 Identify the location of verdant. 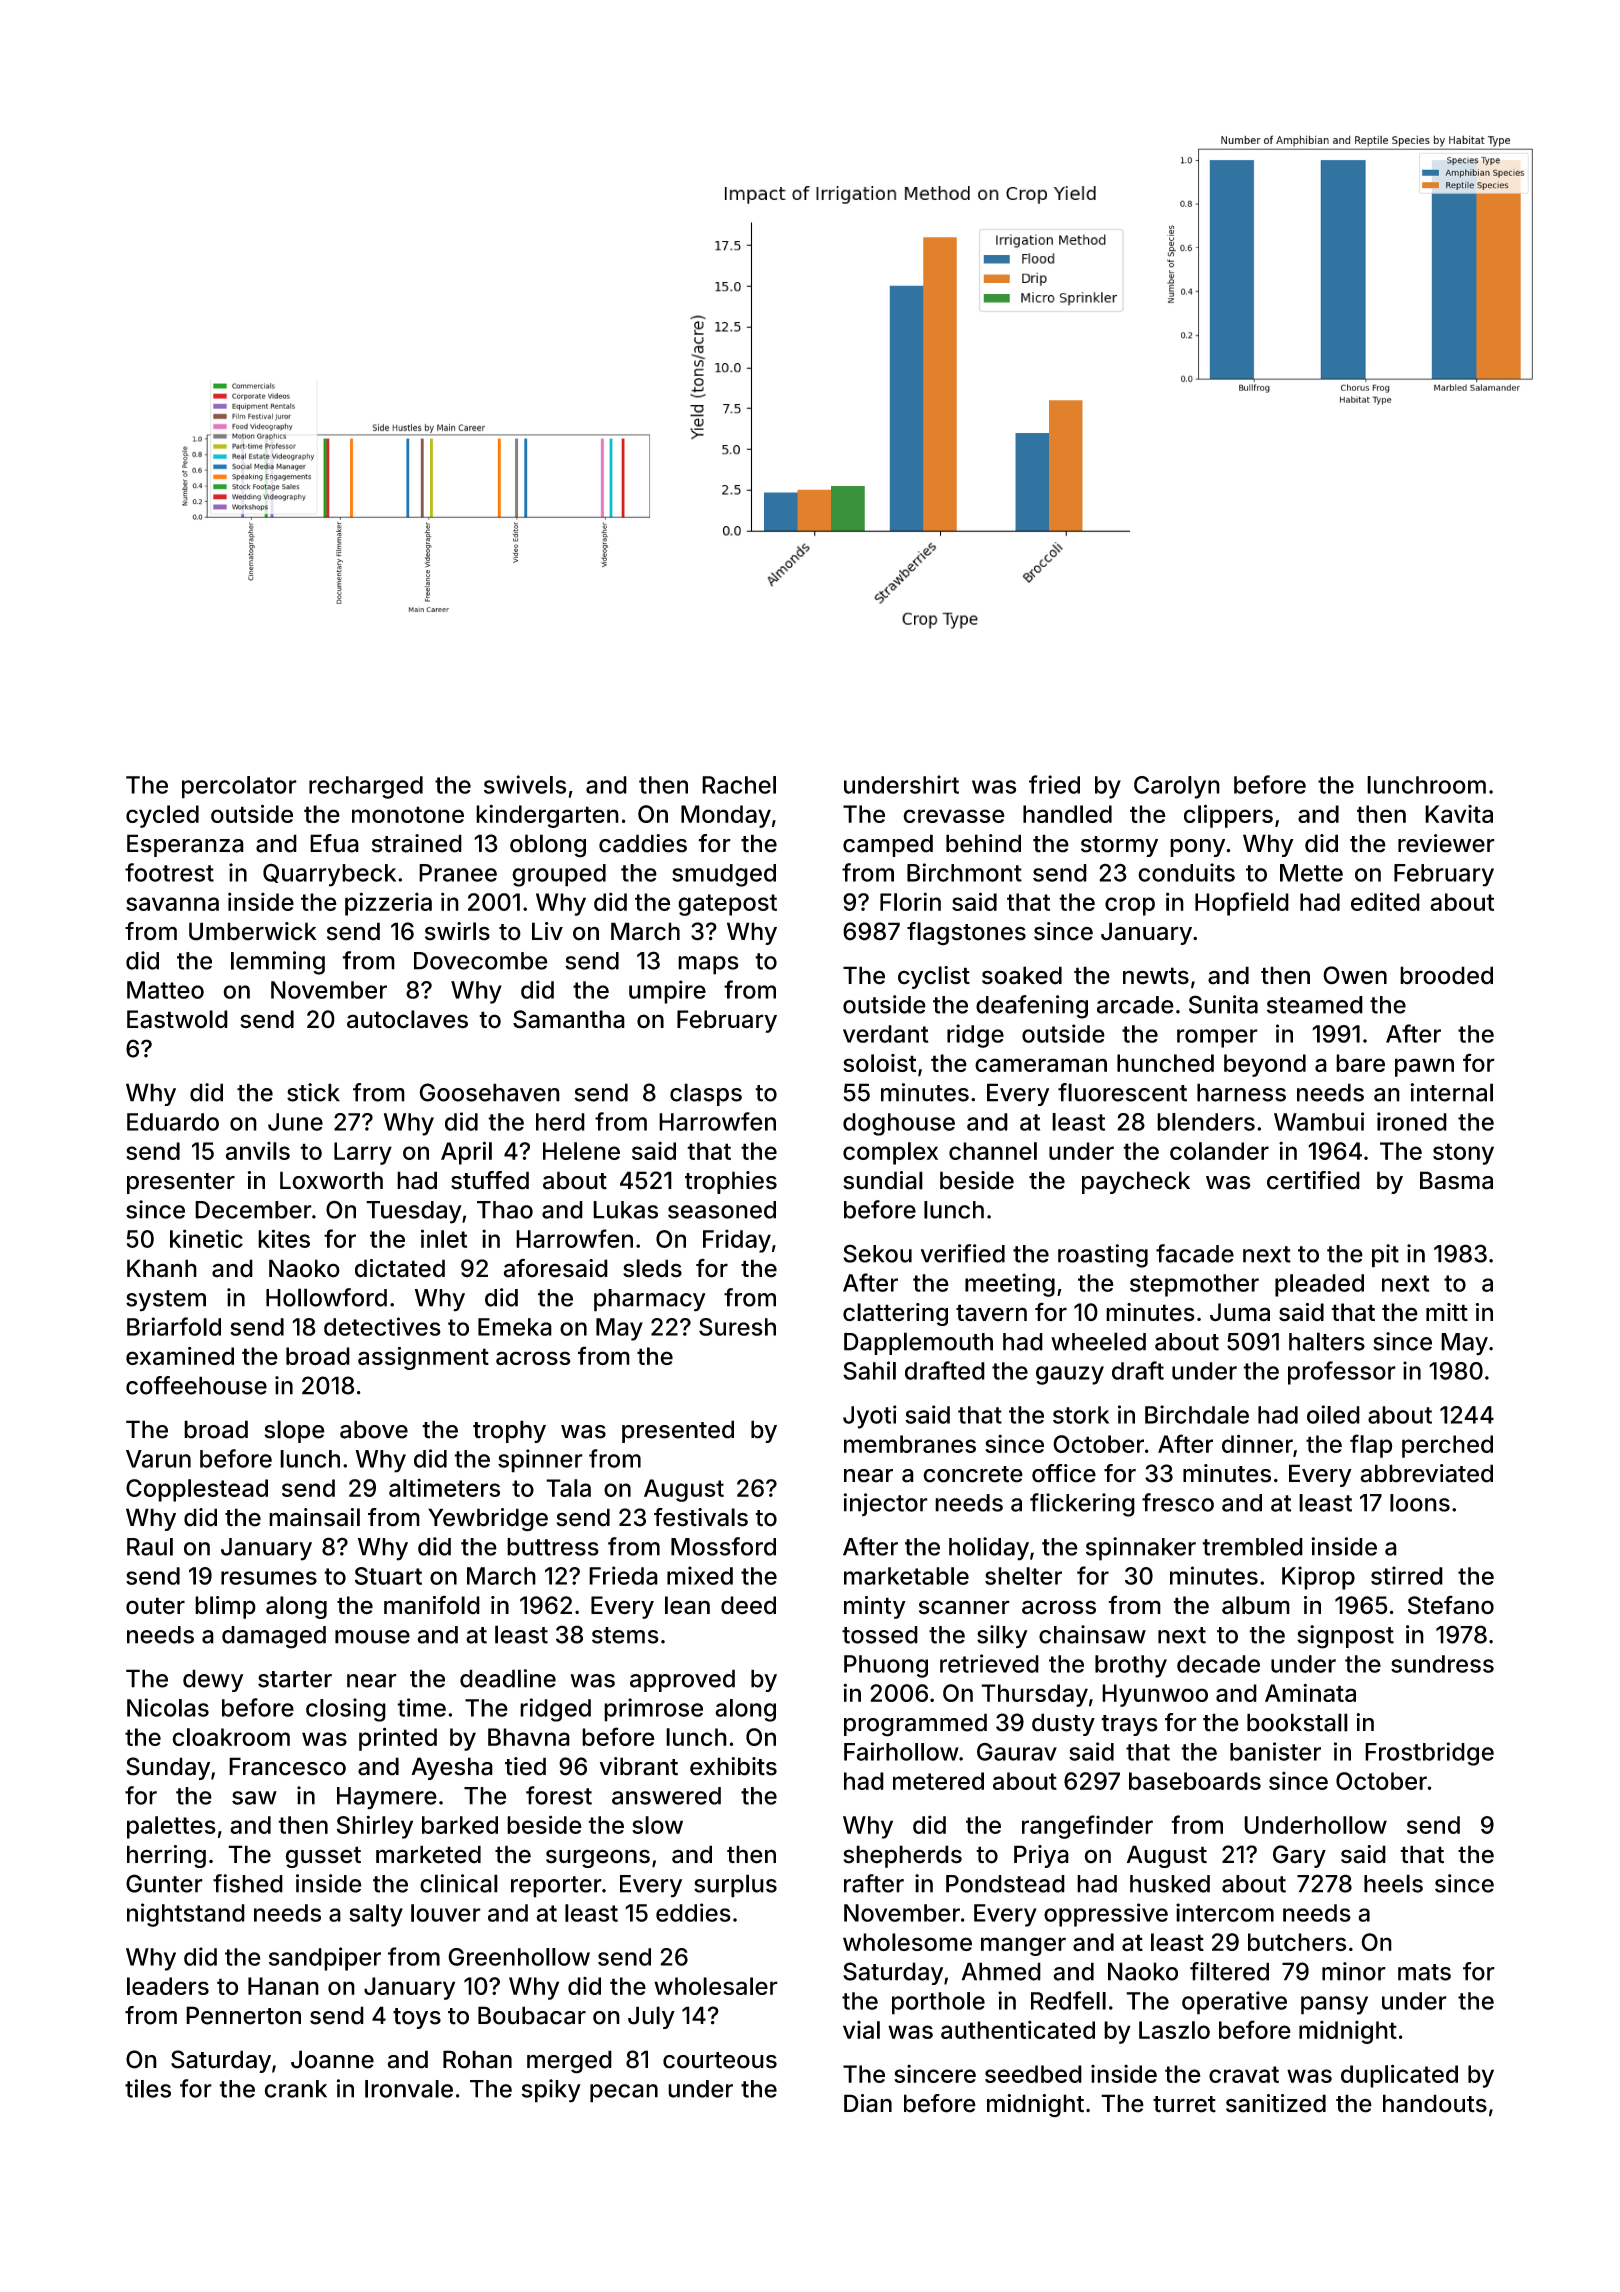
(886, 1034).
